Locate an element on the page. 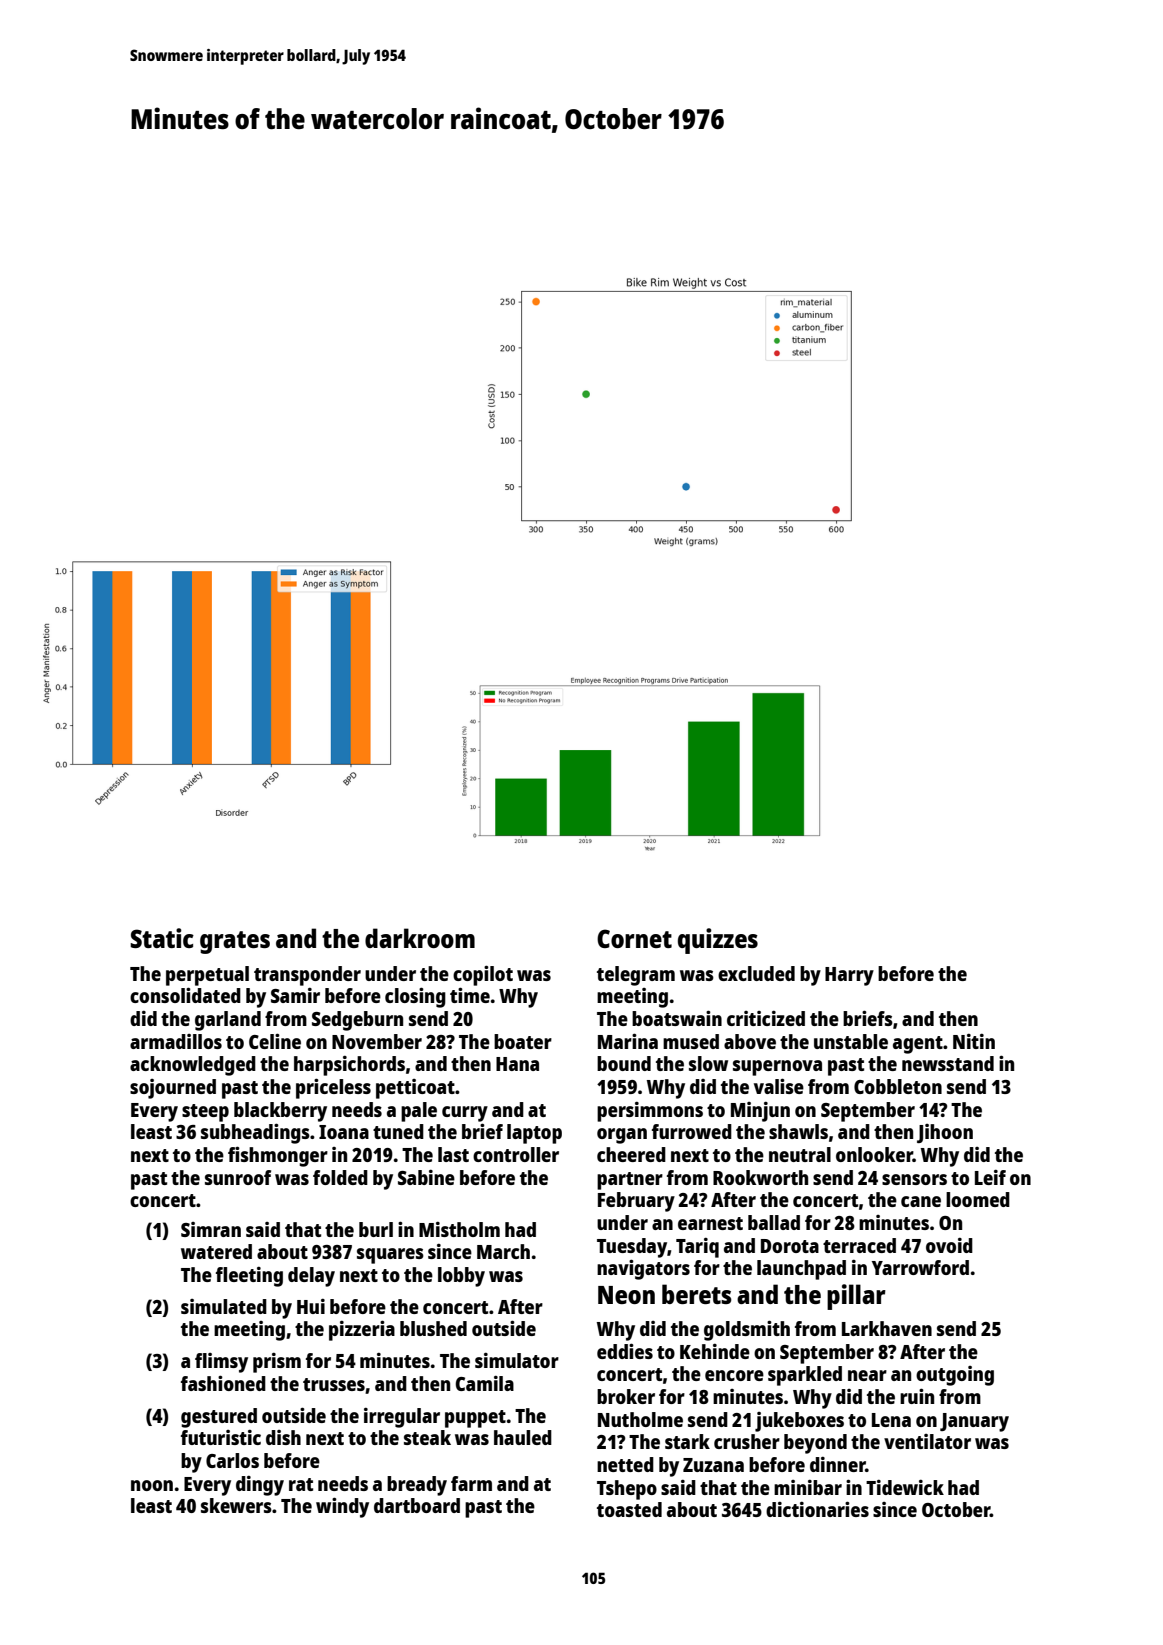  outgoing is located at coordinates (955, 1376).
